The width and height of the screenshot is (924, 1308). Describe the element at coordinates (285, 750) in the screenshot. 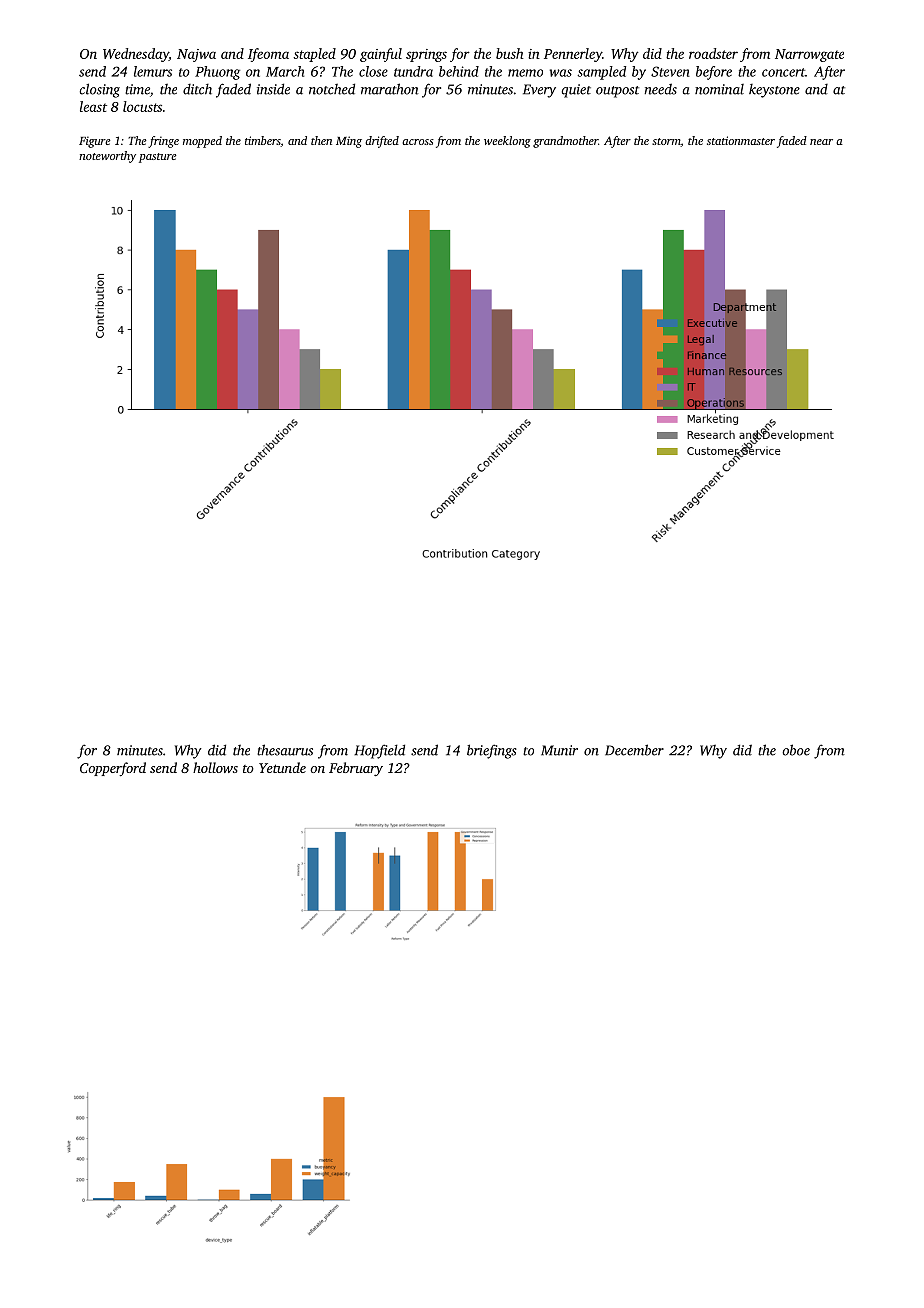

I see `thesaurus` at that location.
